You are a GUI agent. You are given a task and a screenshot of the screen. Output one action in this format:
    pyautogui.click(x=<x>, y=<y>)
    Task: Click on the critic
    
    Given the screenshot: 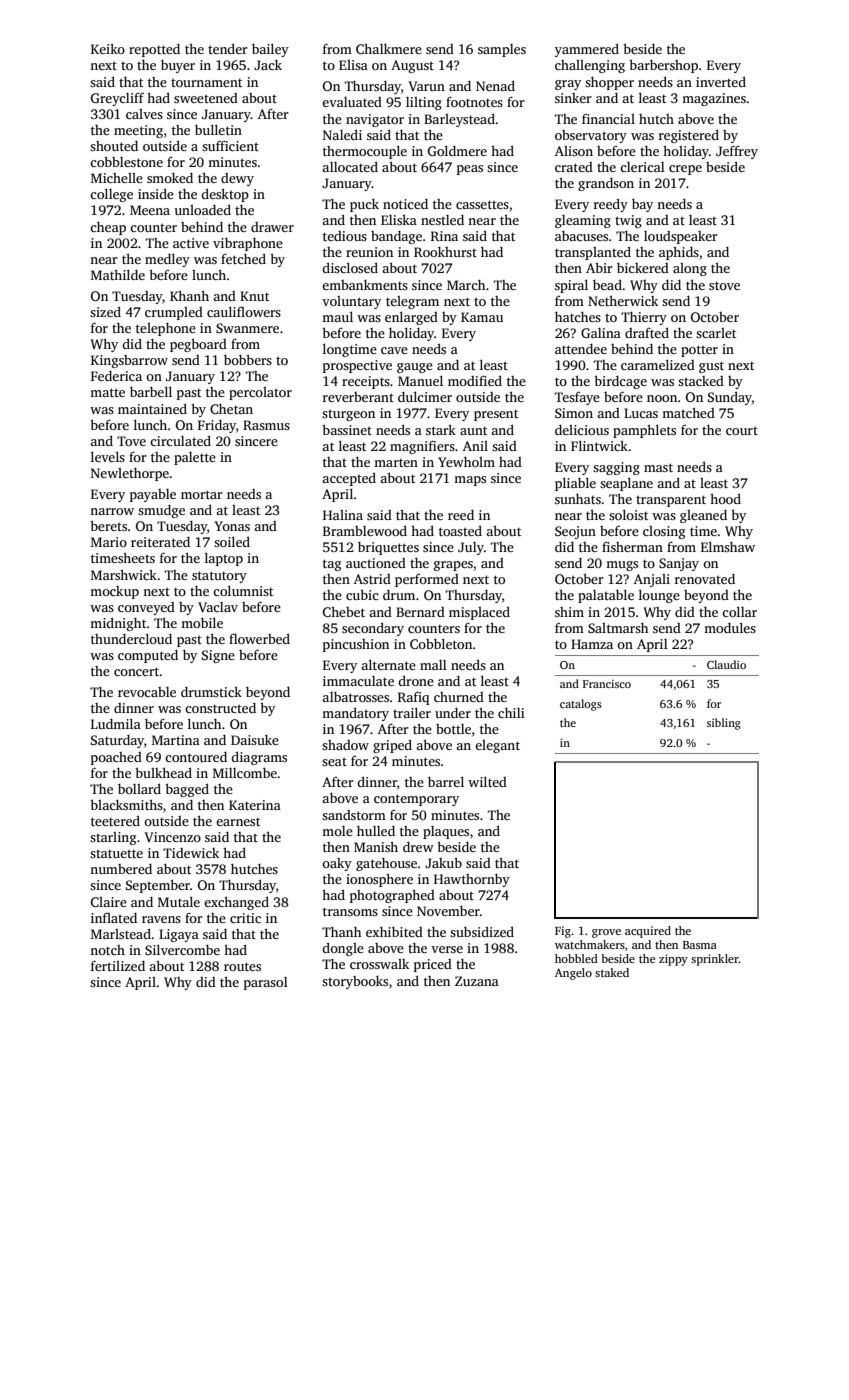 What is the action you would take?
    pyautogui.click(x=245, y=918)
